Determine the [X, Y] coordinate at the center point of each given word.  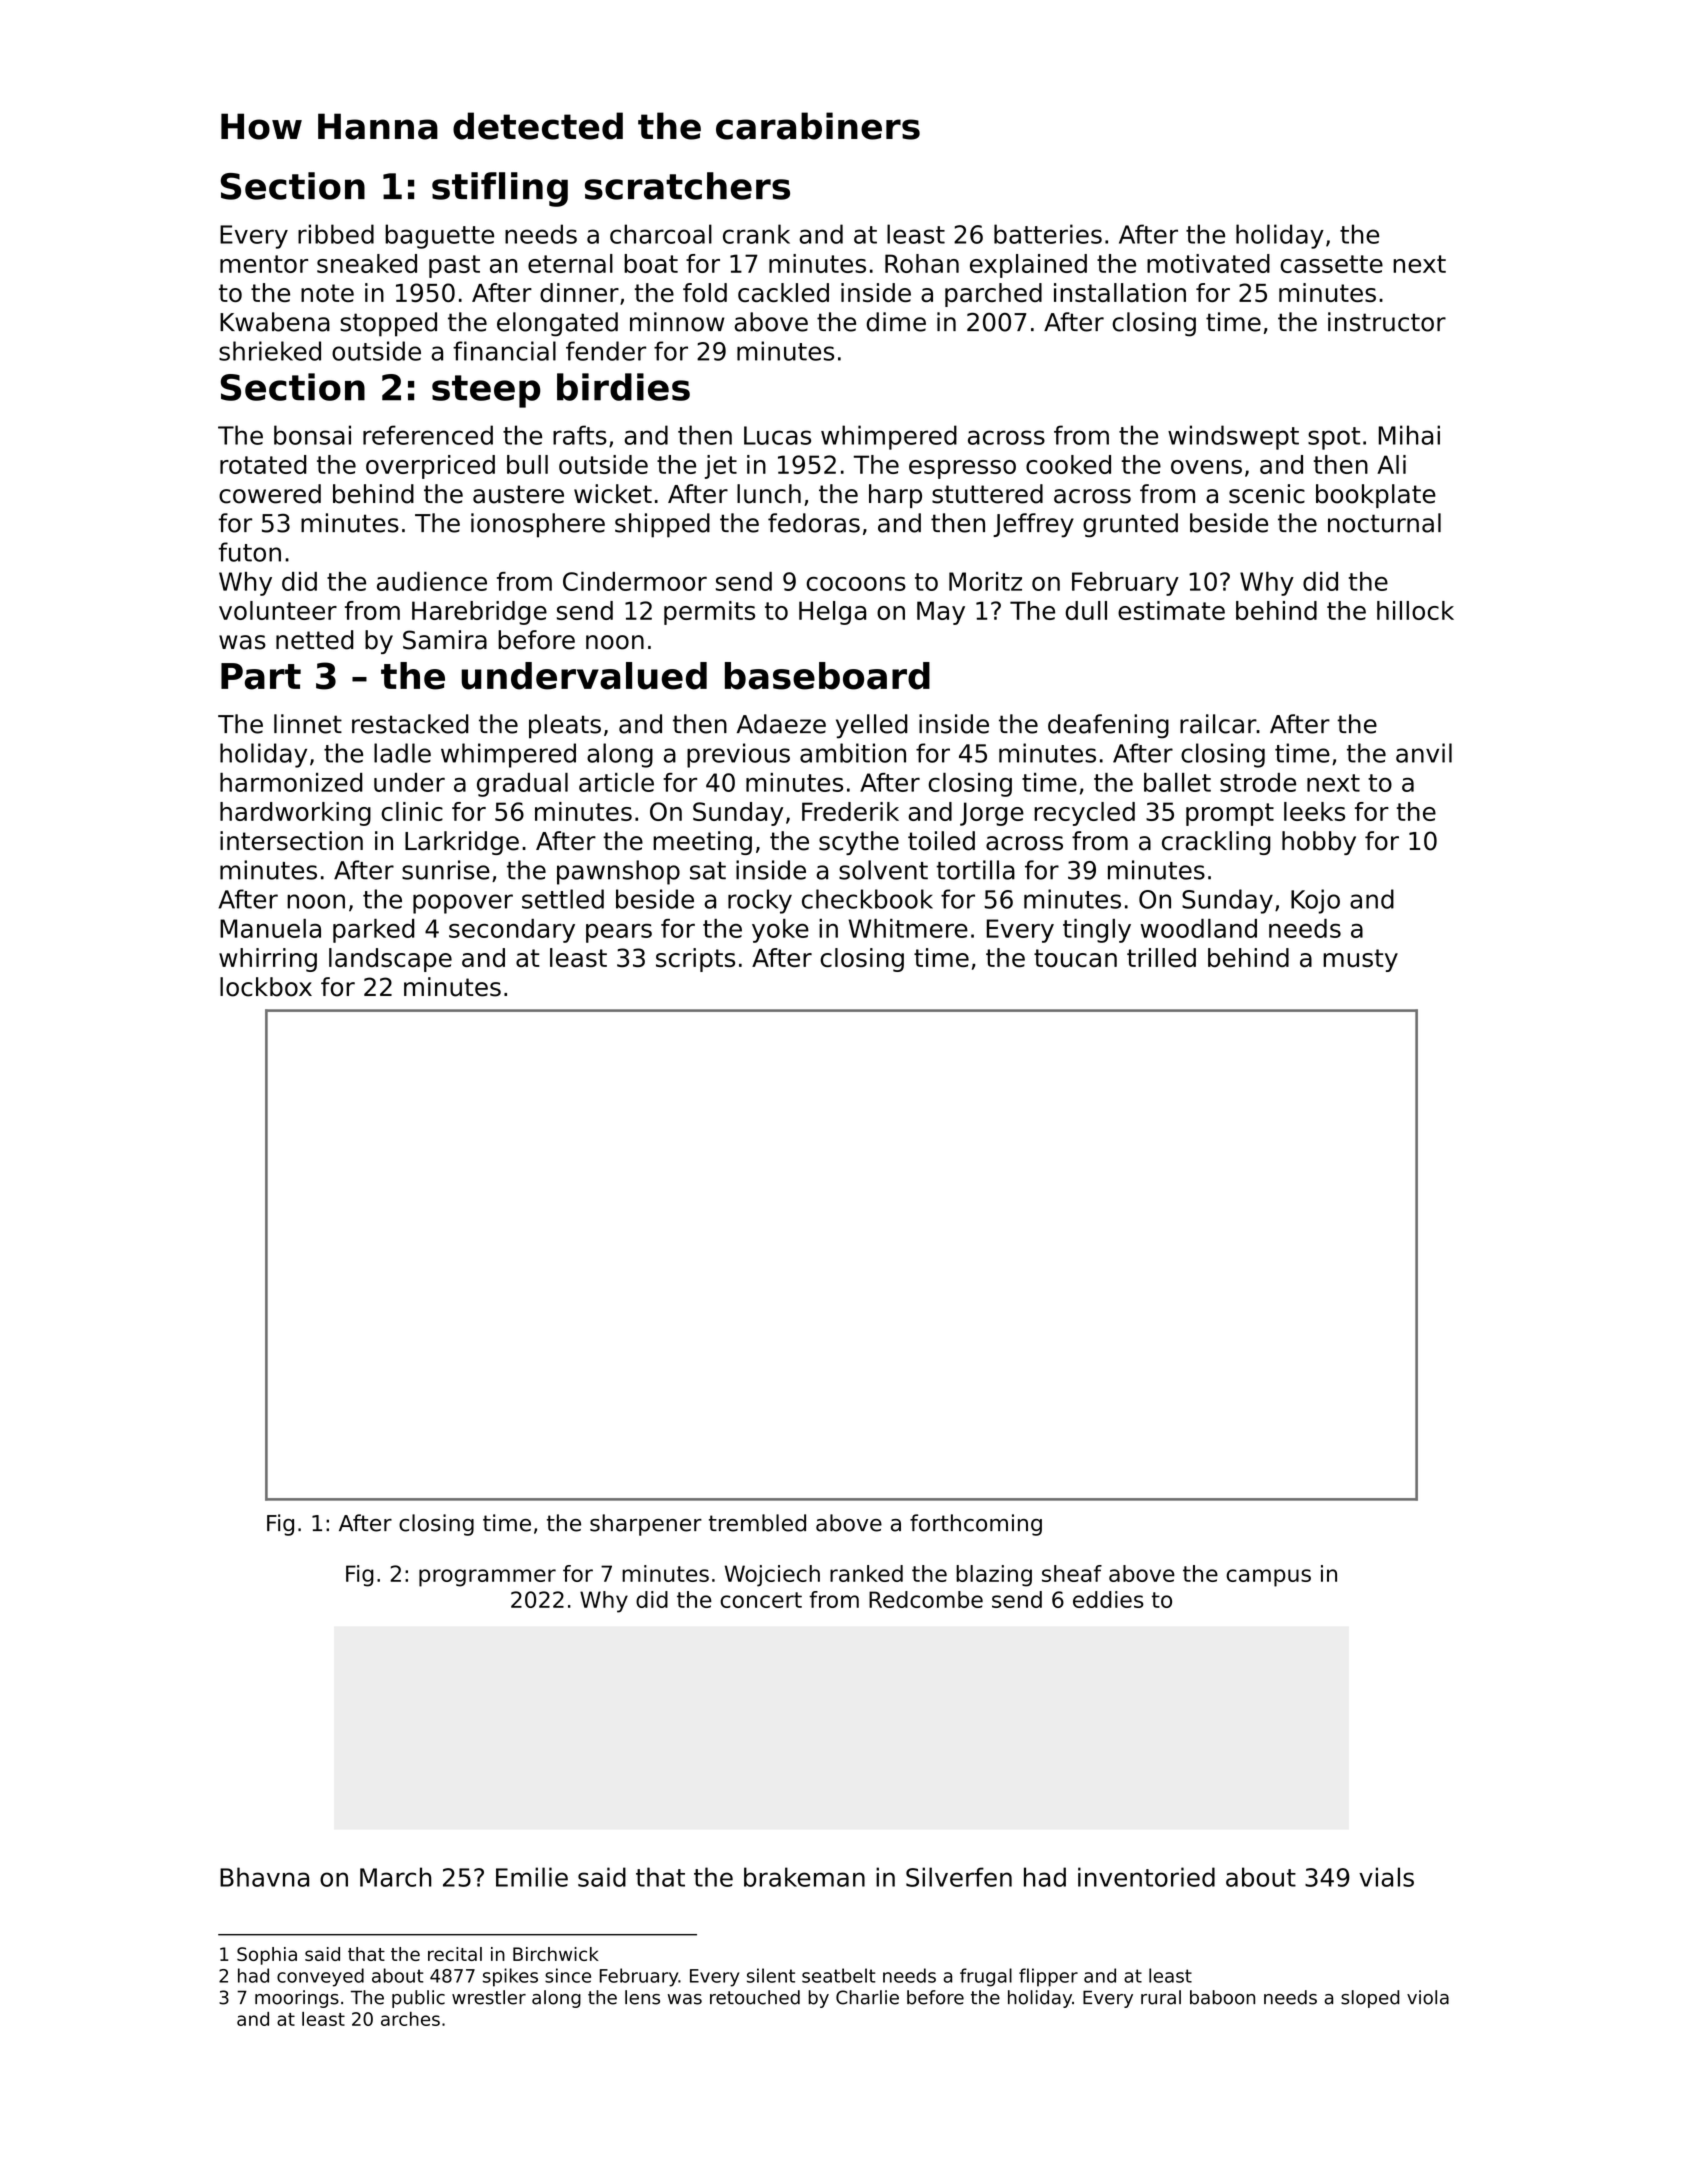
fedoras [814, 523]
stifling [500, 189]
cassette [1331, 264]
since [568, 1975]
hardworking [295, 814]
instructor [1387, 322]
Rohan [922, 263]
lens [642, 1997]
